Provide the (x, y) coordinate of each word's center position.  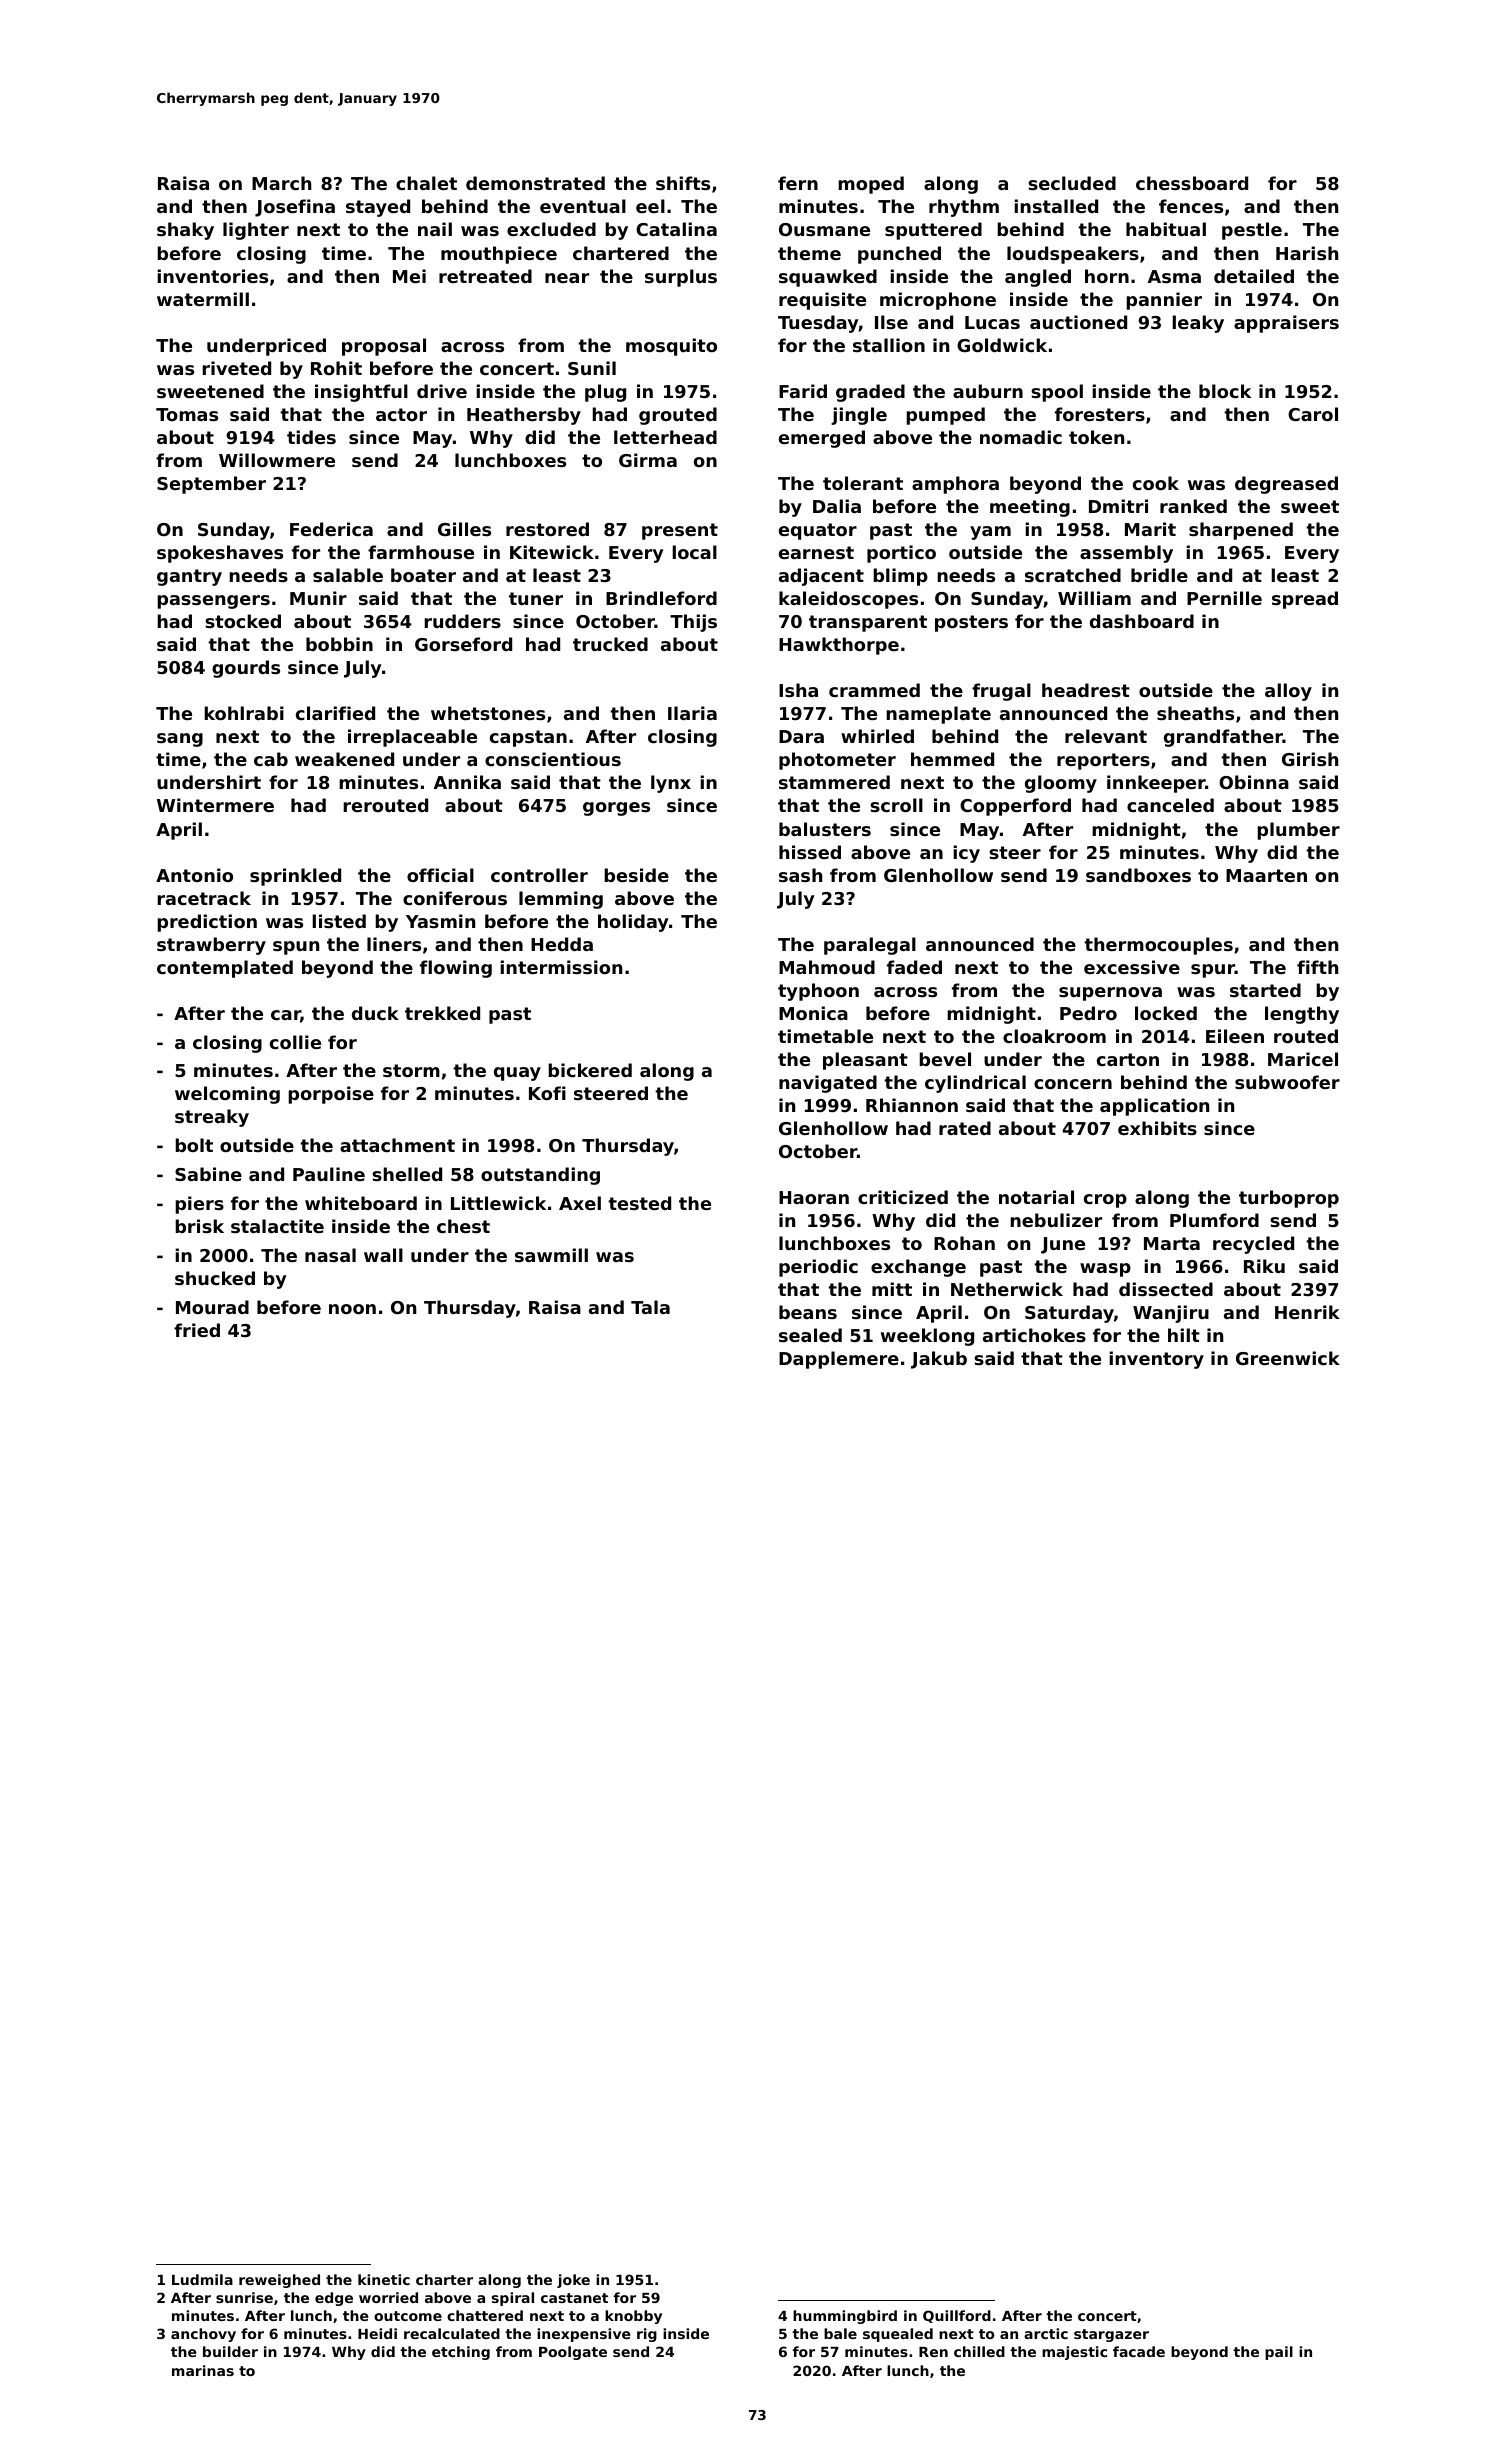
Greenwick (1288, 1358)
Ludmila (202, 2279)
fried (197, 1330)
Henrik (1307, 1312)
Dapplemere (839, 1360)
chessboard (1192, 183)
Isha (798, 690)
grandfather (1223, 738)
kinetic (384, 2279)
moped (871, 185)
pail (1279, 2353)
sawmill (551, 1255)
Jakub (939, 1360)
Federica (331, 529)
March (281, 183)
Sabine (208, 1174)
